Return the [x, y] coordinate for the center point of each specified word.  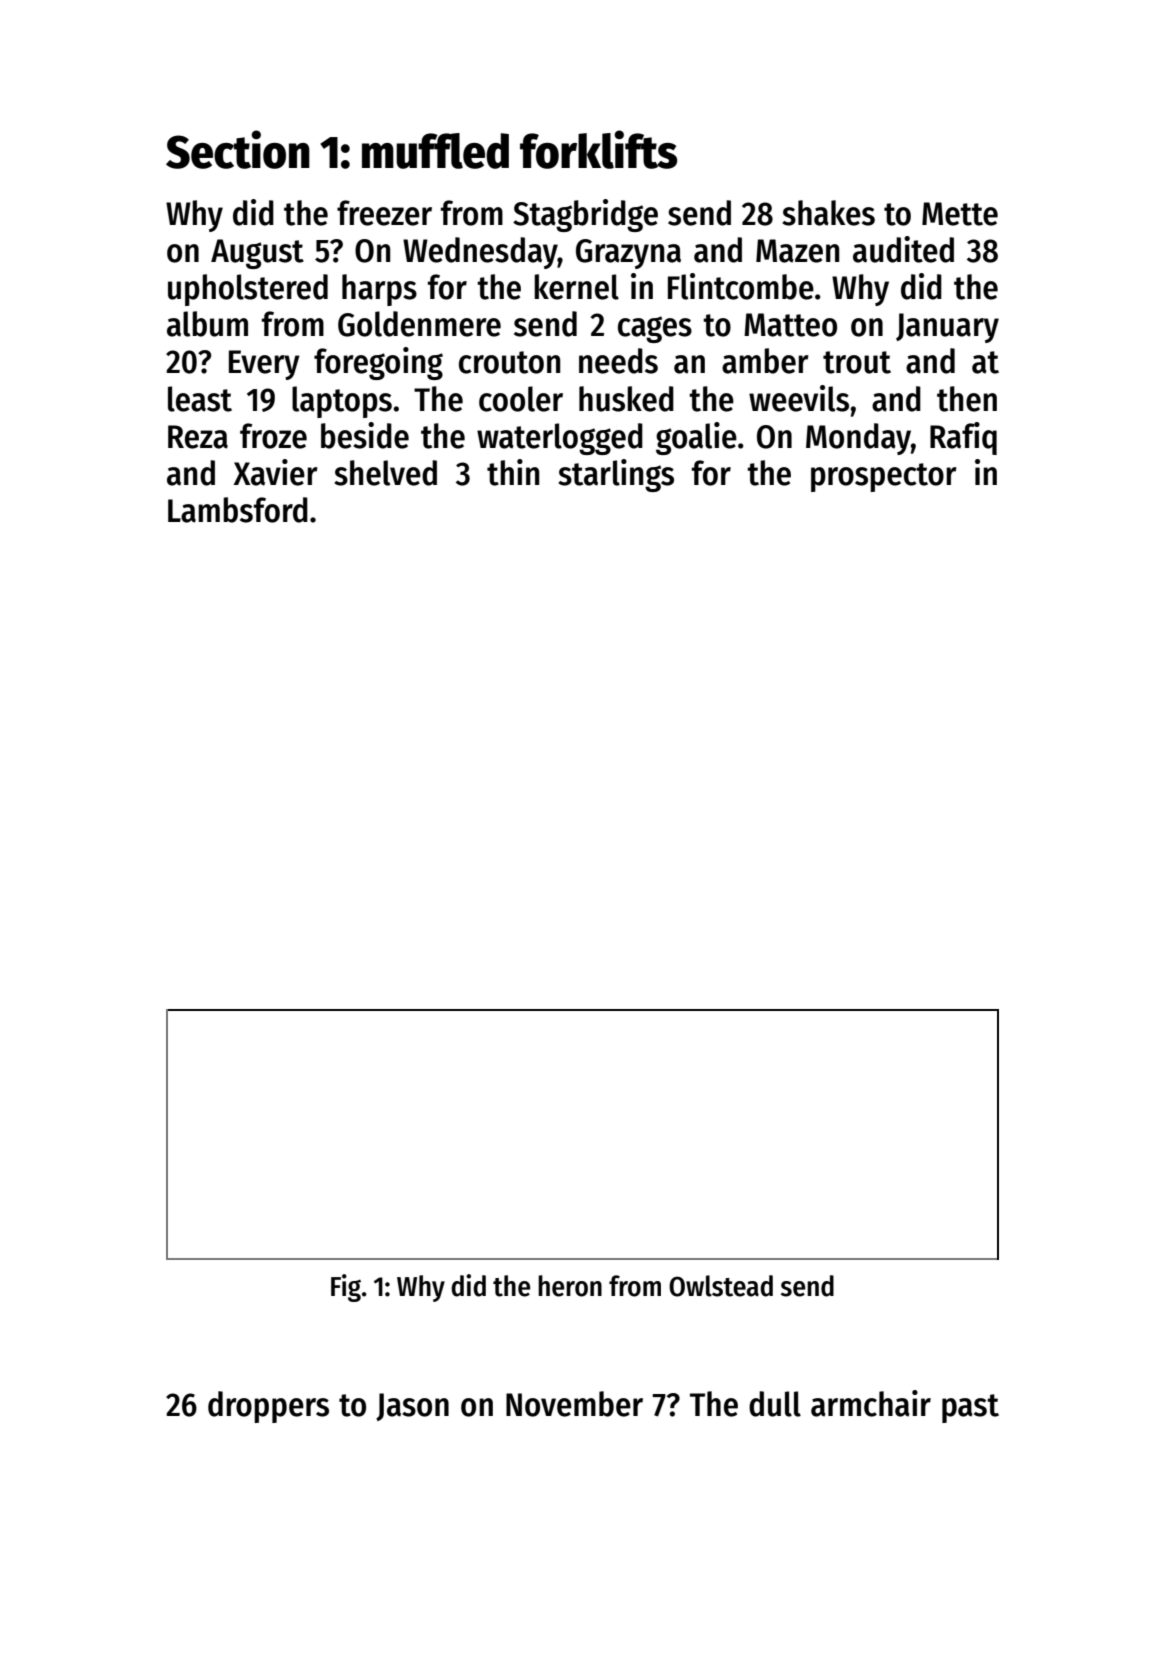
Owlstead [721, 1286]
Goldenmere [419, 324]
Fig [346, 1288]
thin [513, 472]
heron [570, 1286]
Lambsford [238, 510]
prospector [884, 477]
